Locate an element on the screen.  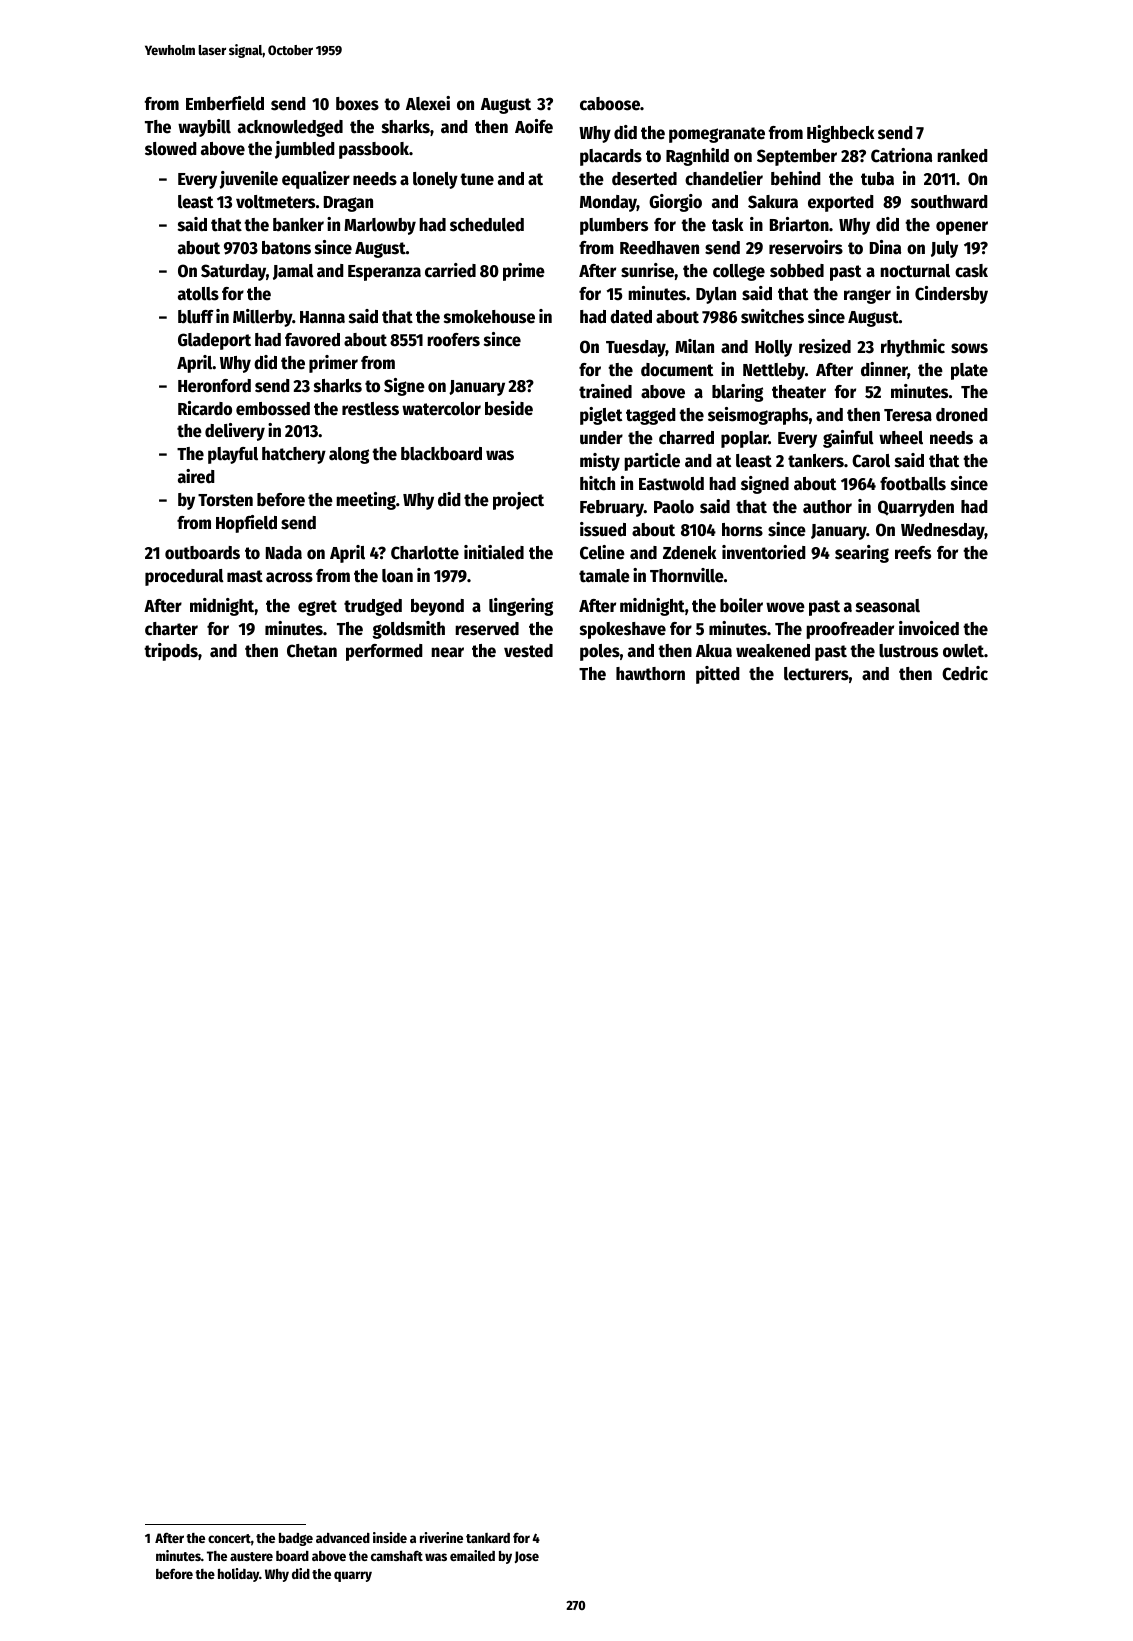
advanced is located at coordinates (343, 1537).
